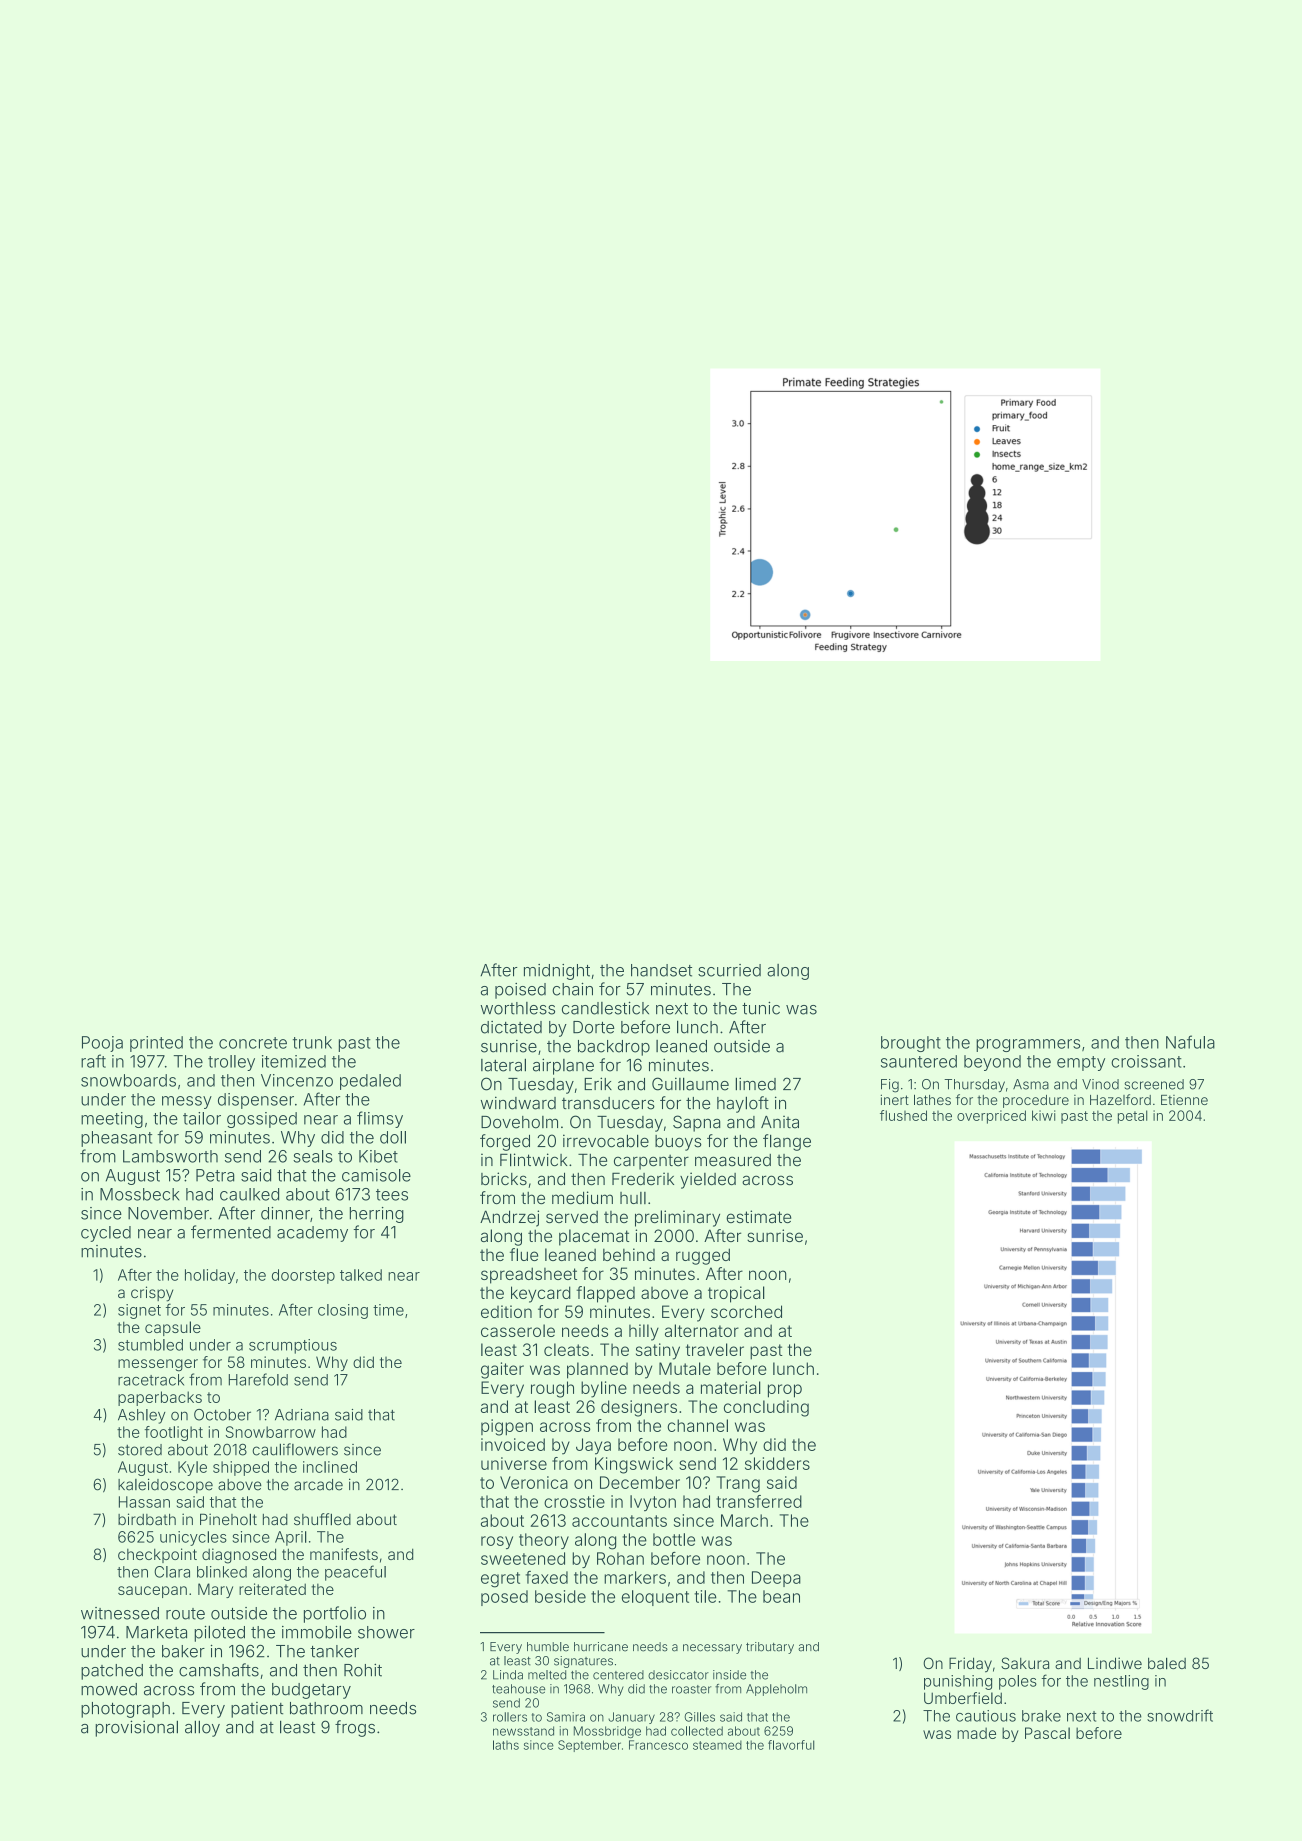 The height and width of the document is (1841, 1302). Describe the element at coordinates (661, 970) in the document. I see `handset` at that location.
